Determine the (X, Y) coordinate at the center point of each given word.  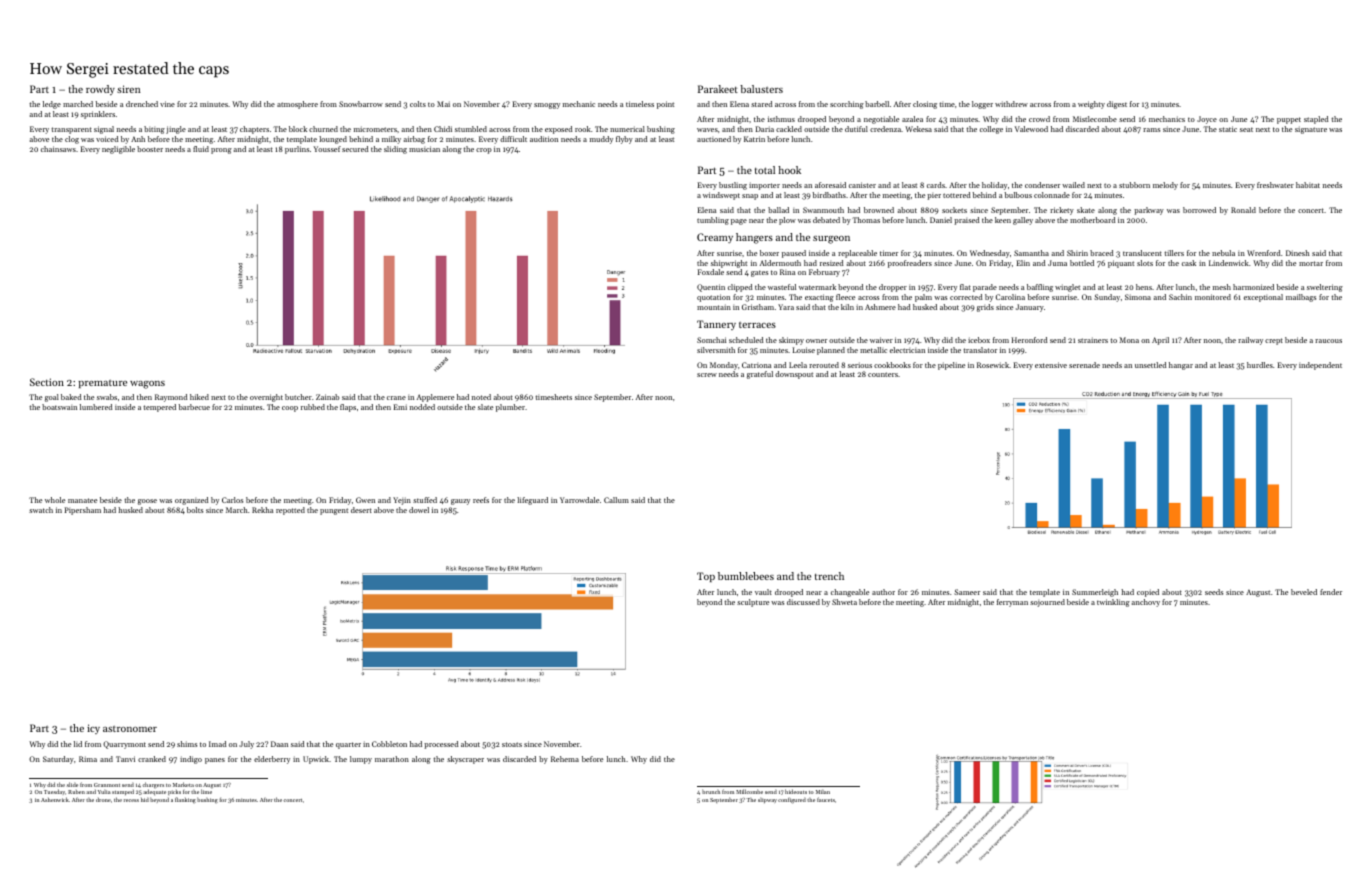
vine (167, 104)
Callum (616, 500)
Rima (88, 759)
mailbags (1301, 298)
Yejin (402, 501)
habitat (1308, 185)
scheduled (746, 340)
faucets (826, 799)
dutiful (856, 129)
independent (1320, 366)
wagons (147, 385)
